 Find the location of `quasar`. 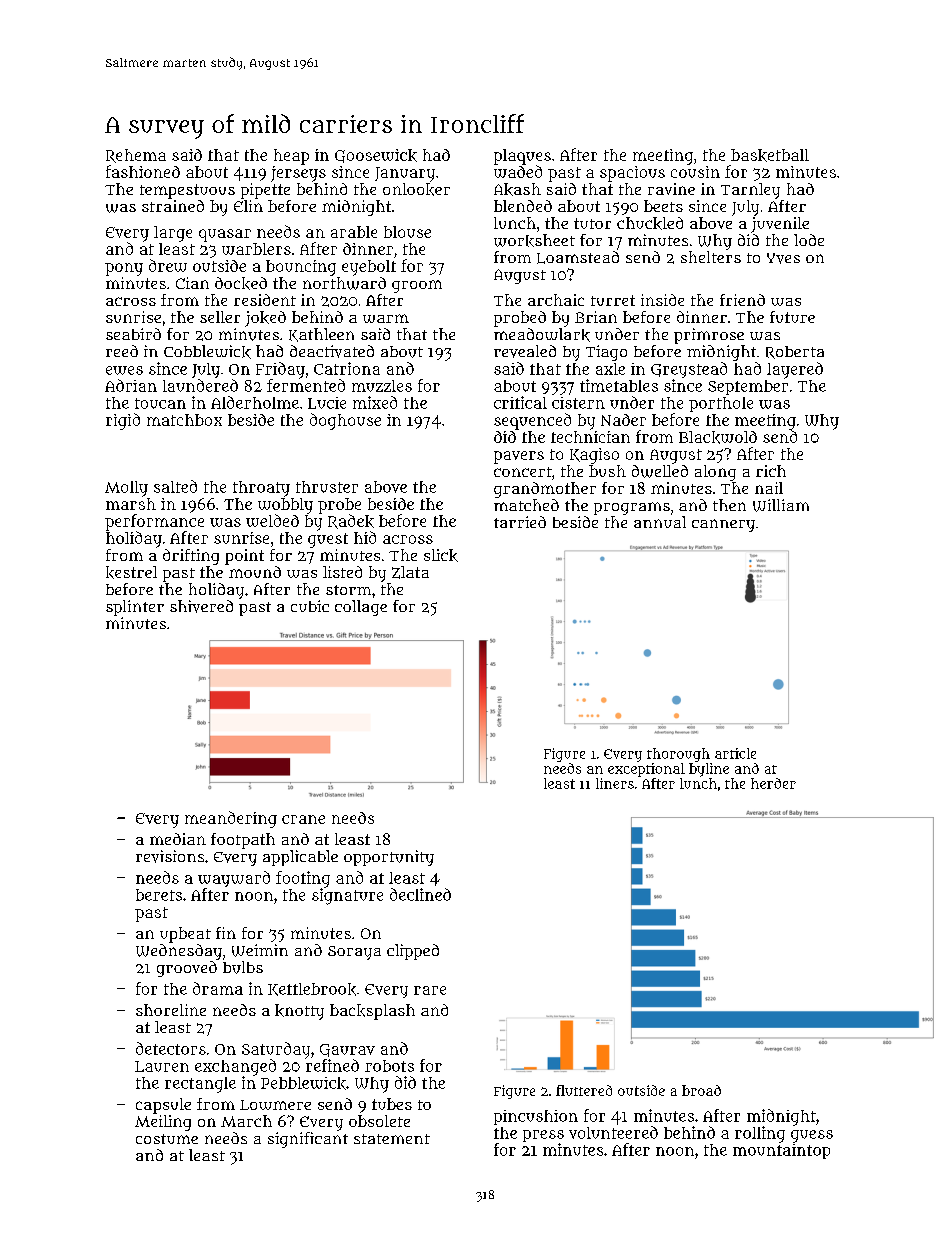

quasar is located at coordinates (225, 235).
